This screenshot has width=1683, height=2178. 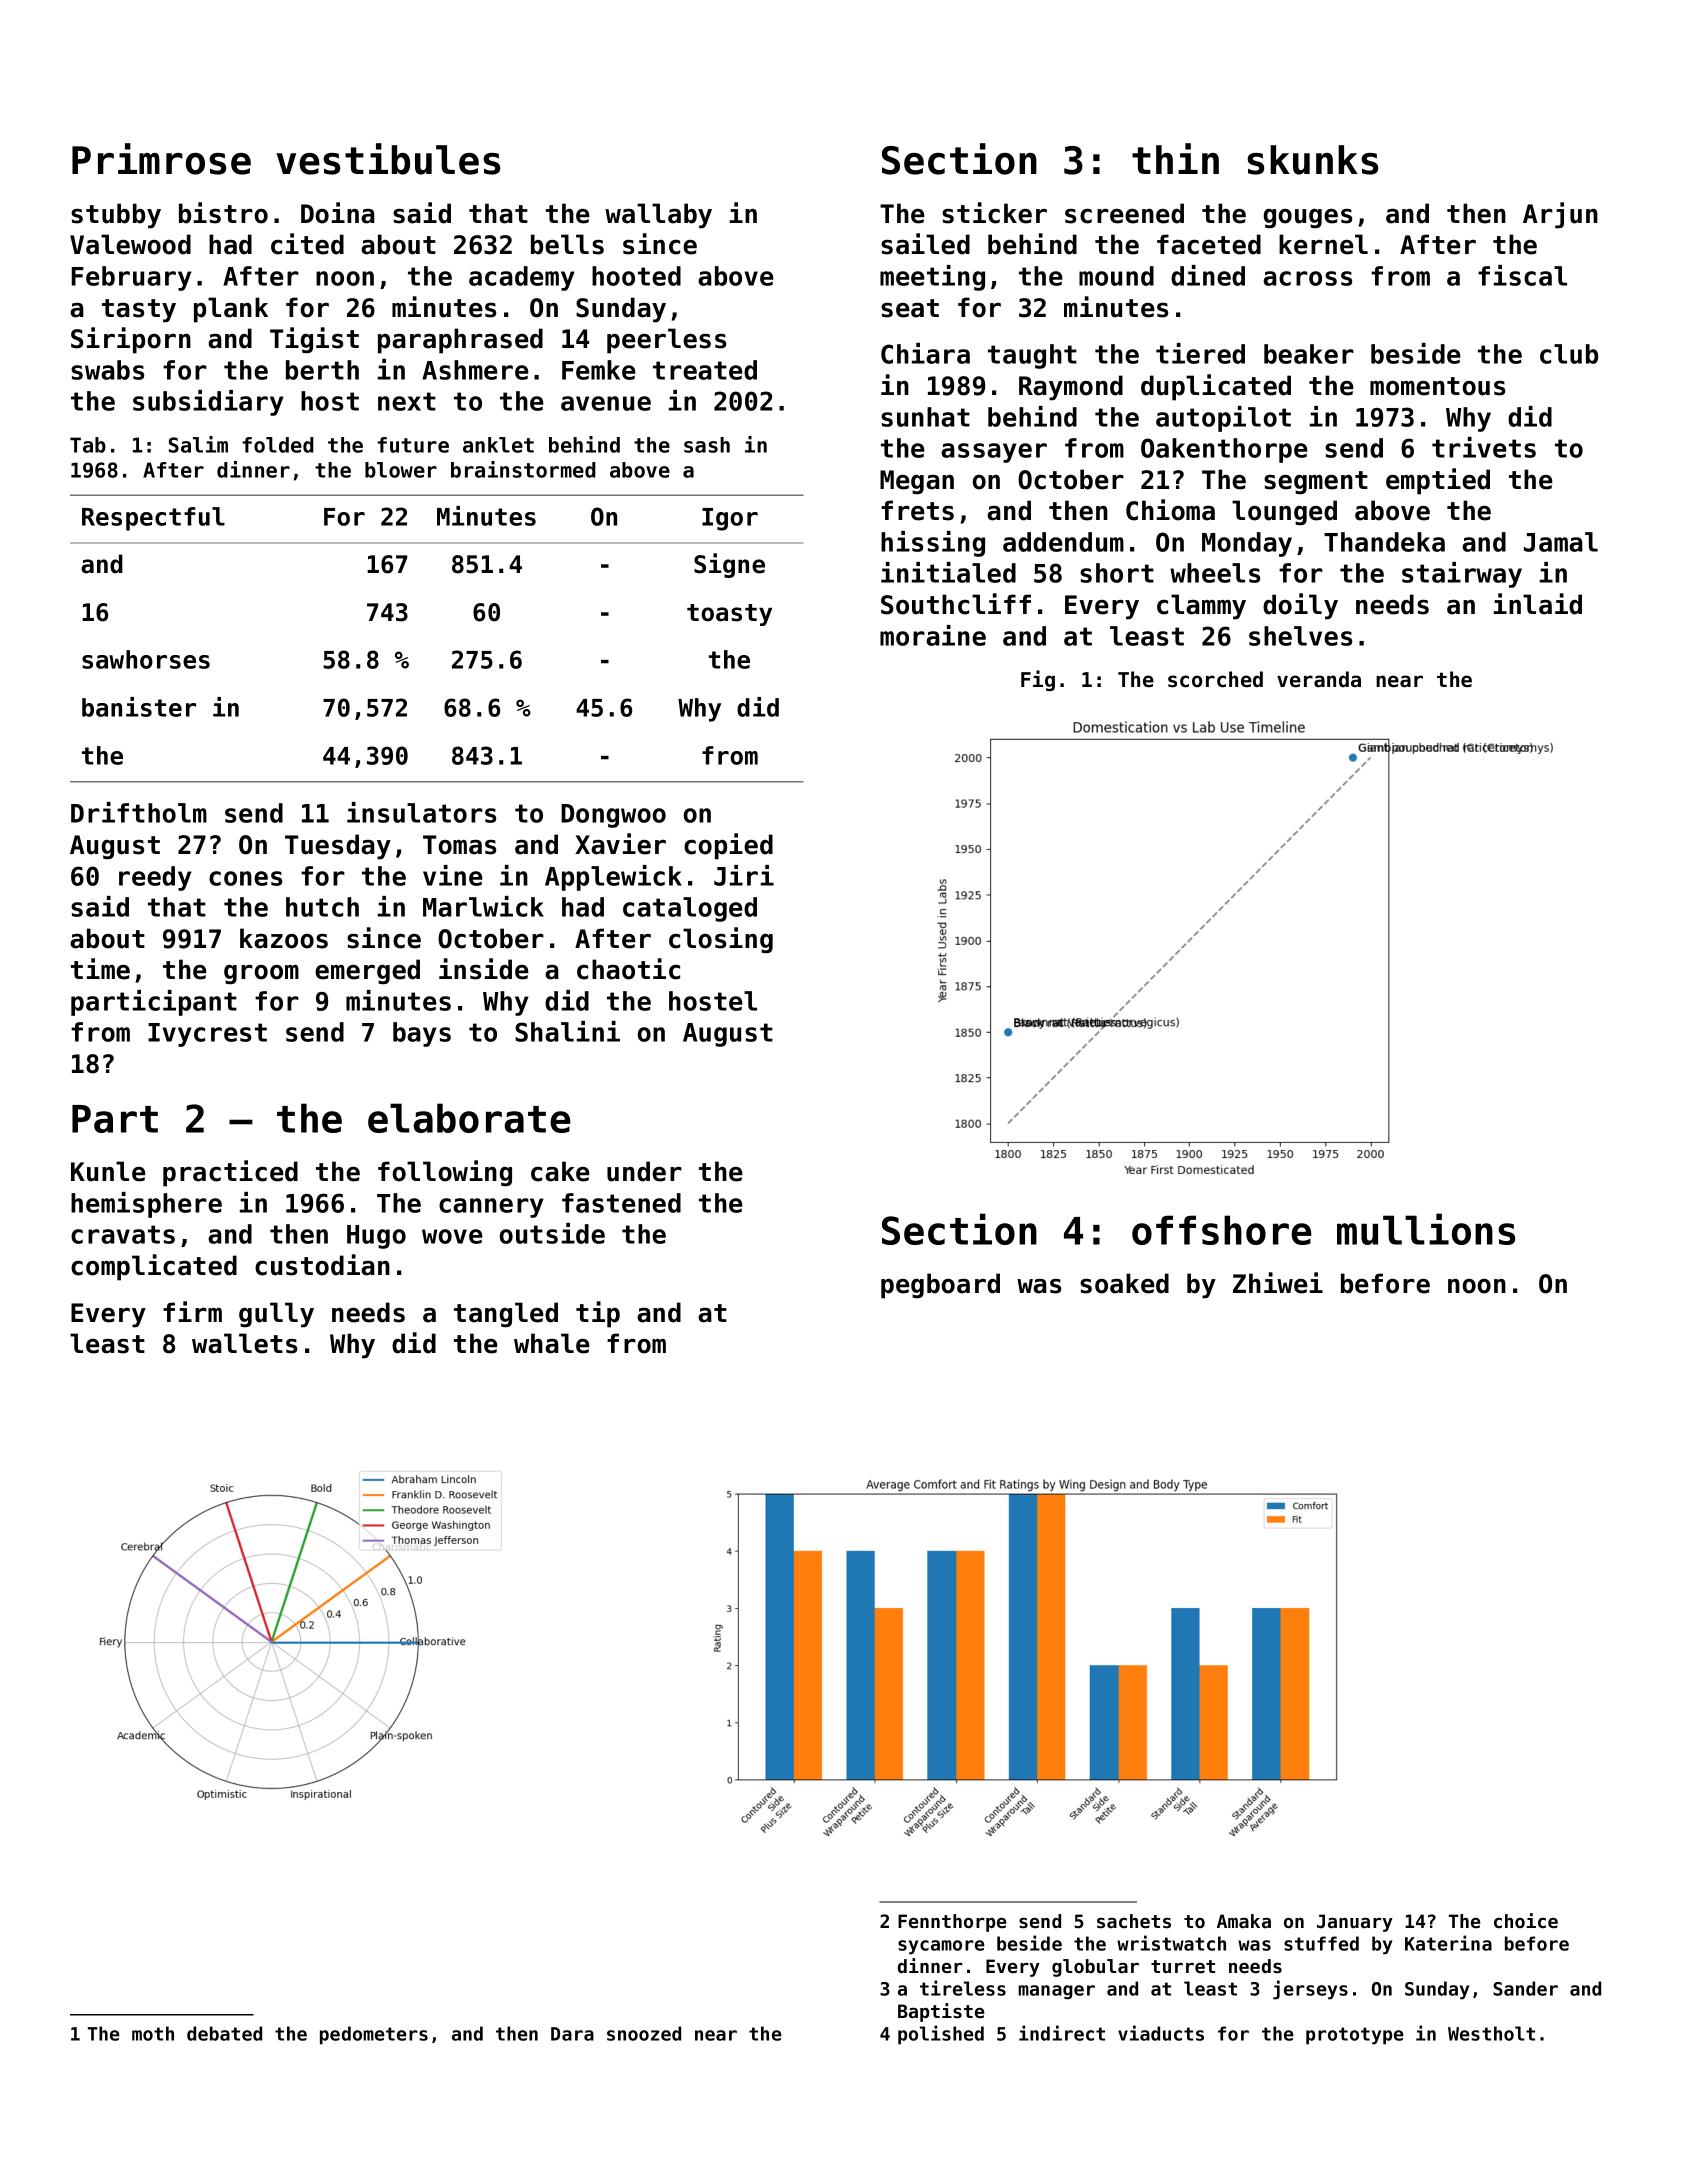 I want to click on closing, so click(x=721, y=940).
